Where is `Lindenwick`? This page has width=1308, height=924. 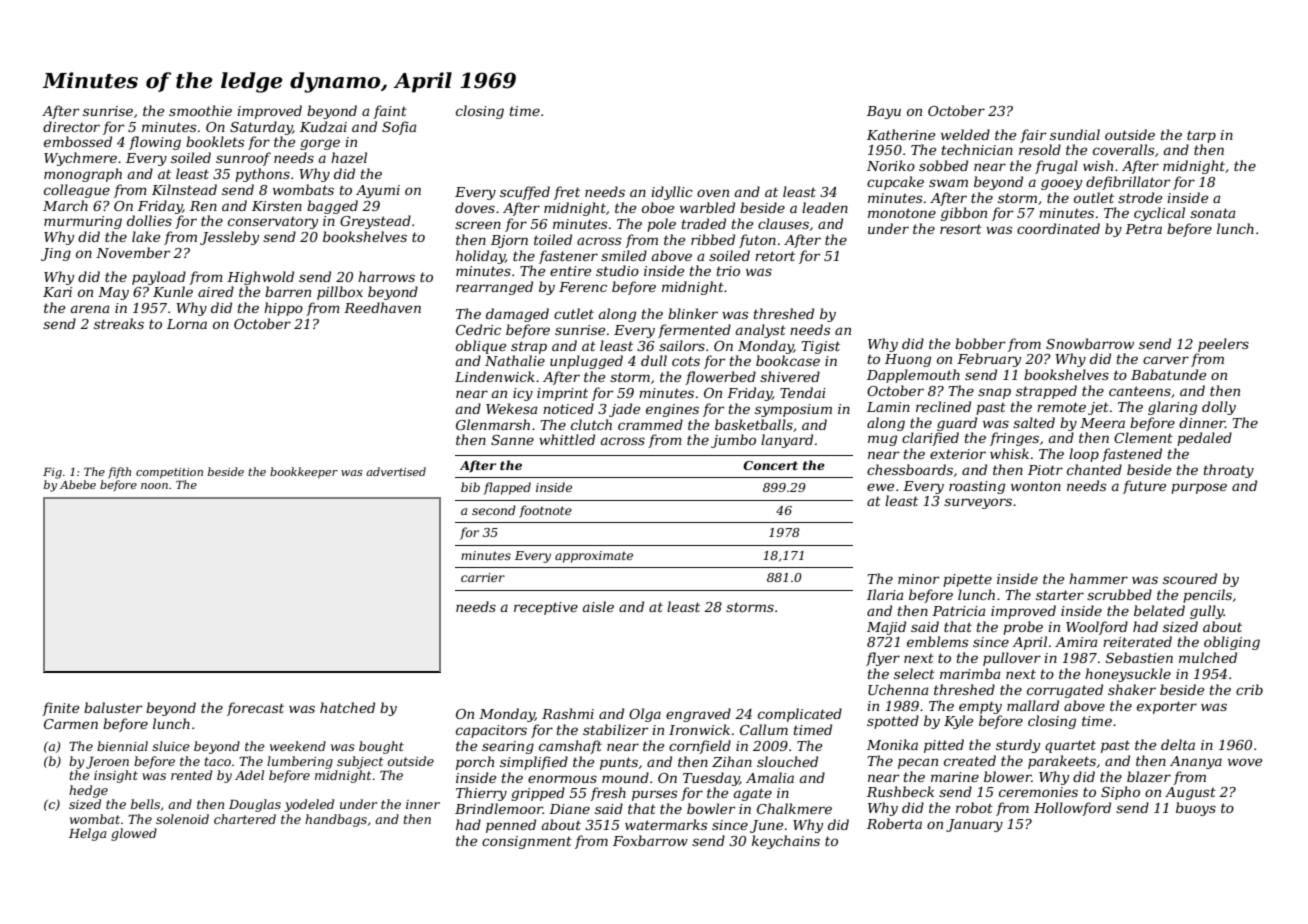 Lindenwick is located at coordinates (495, 376).
